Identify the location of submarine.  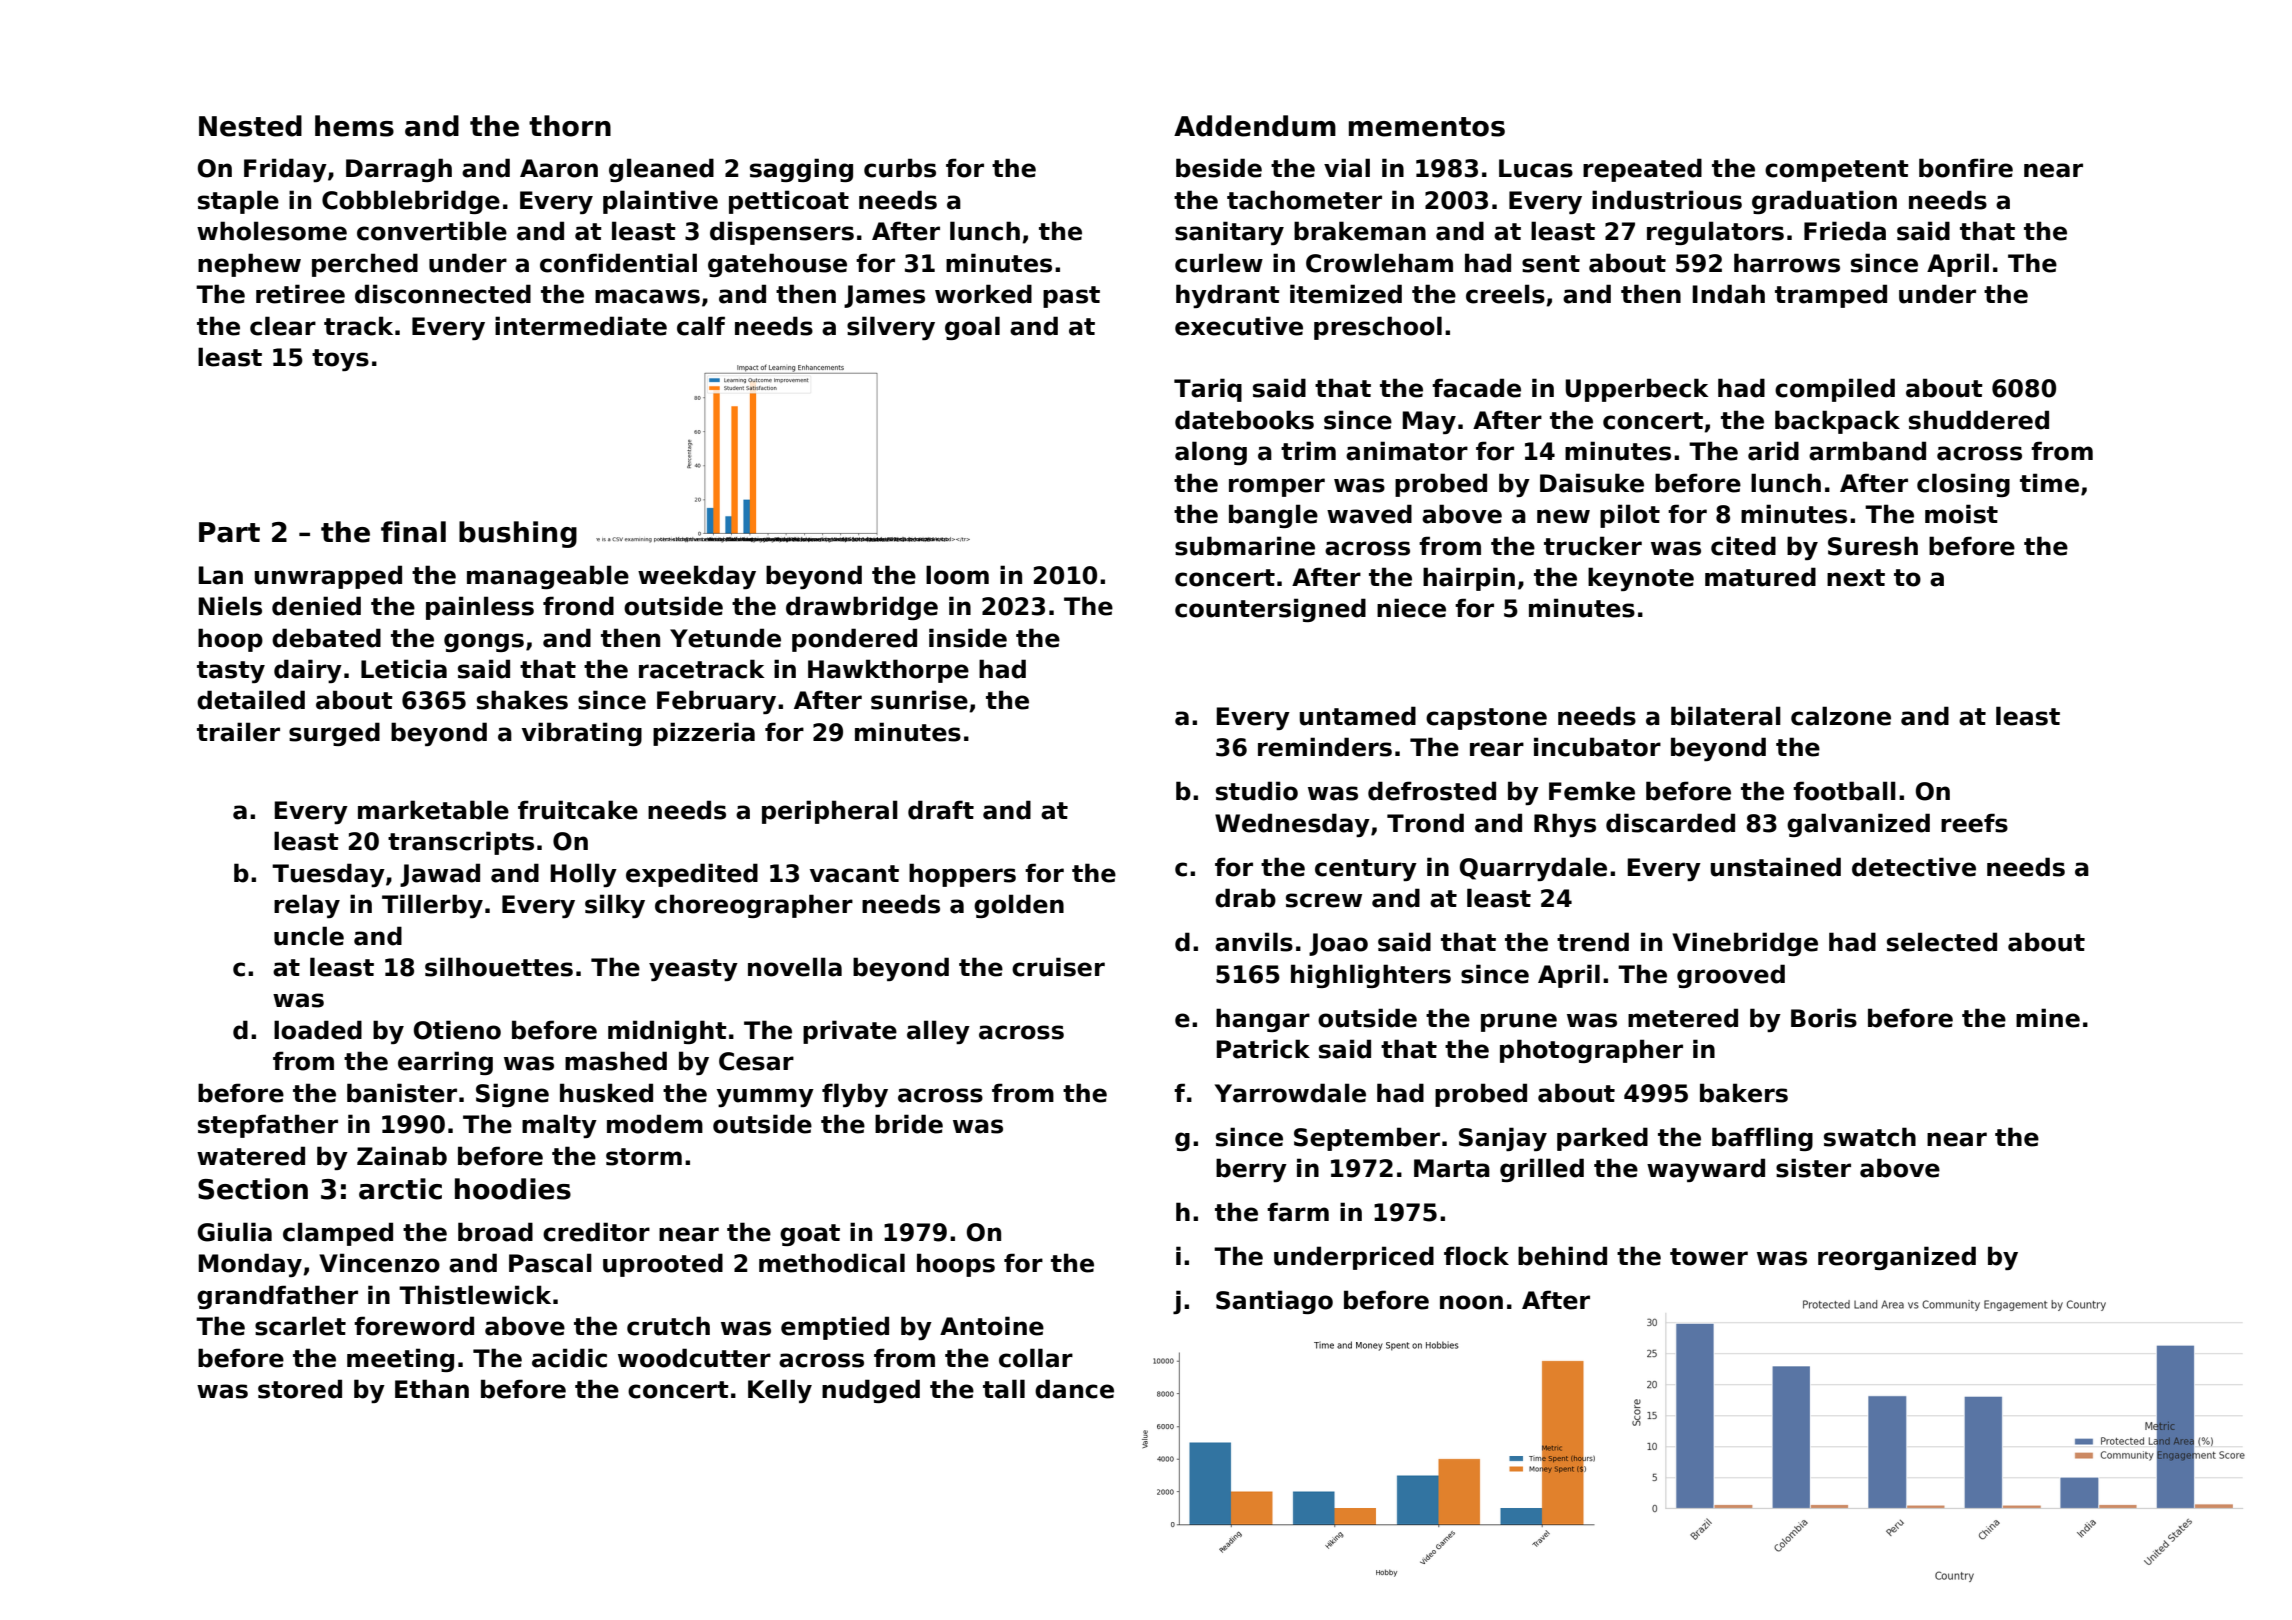
(1245, 546).
